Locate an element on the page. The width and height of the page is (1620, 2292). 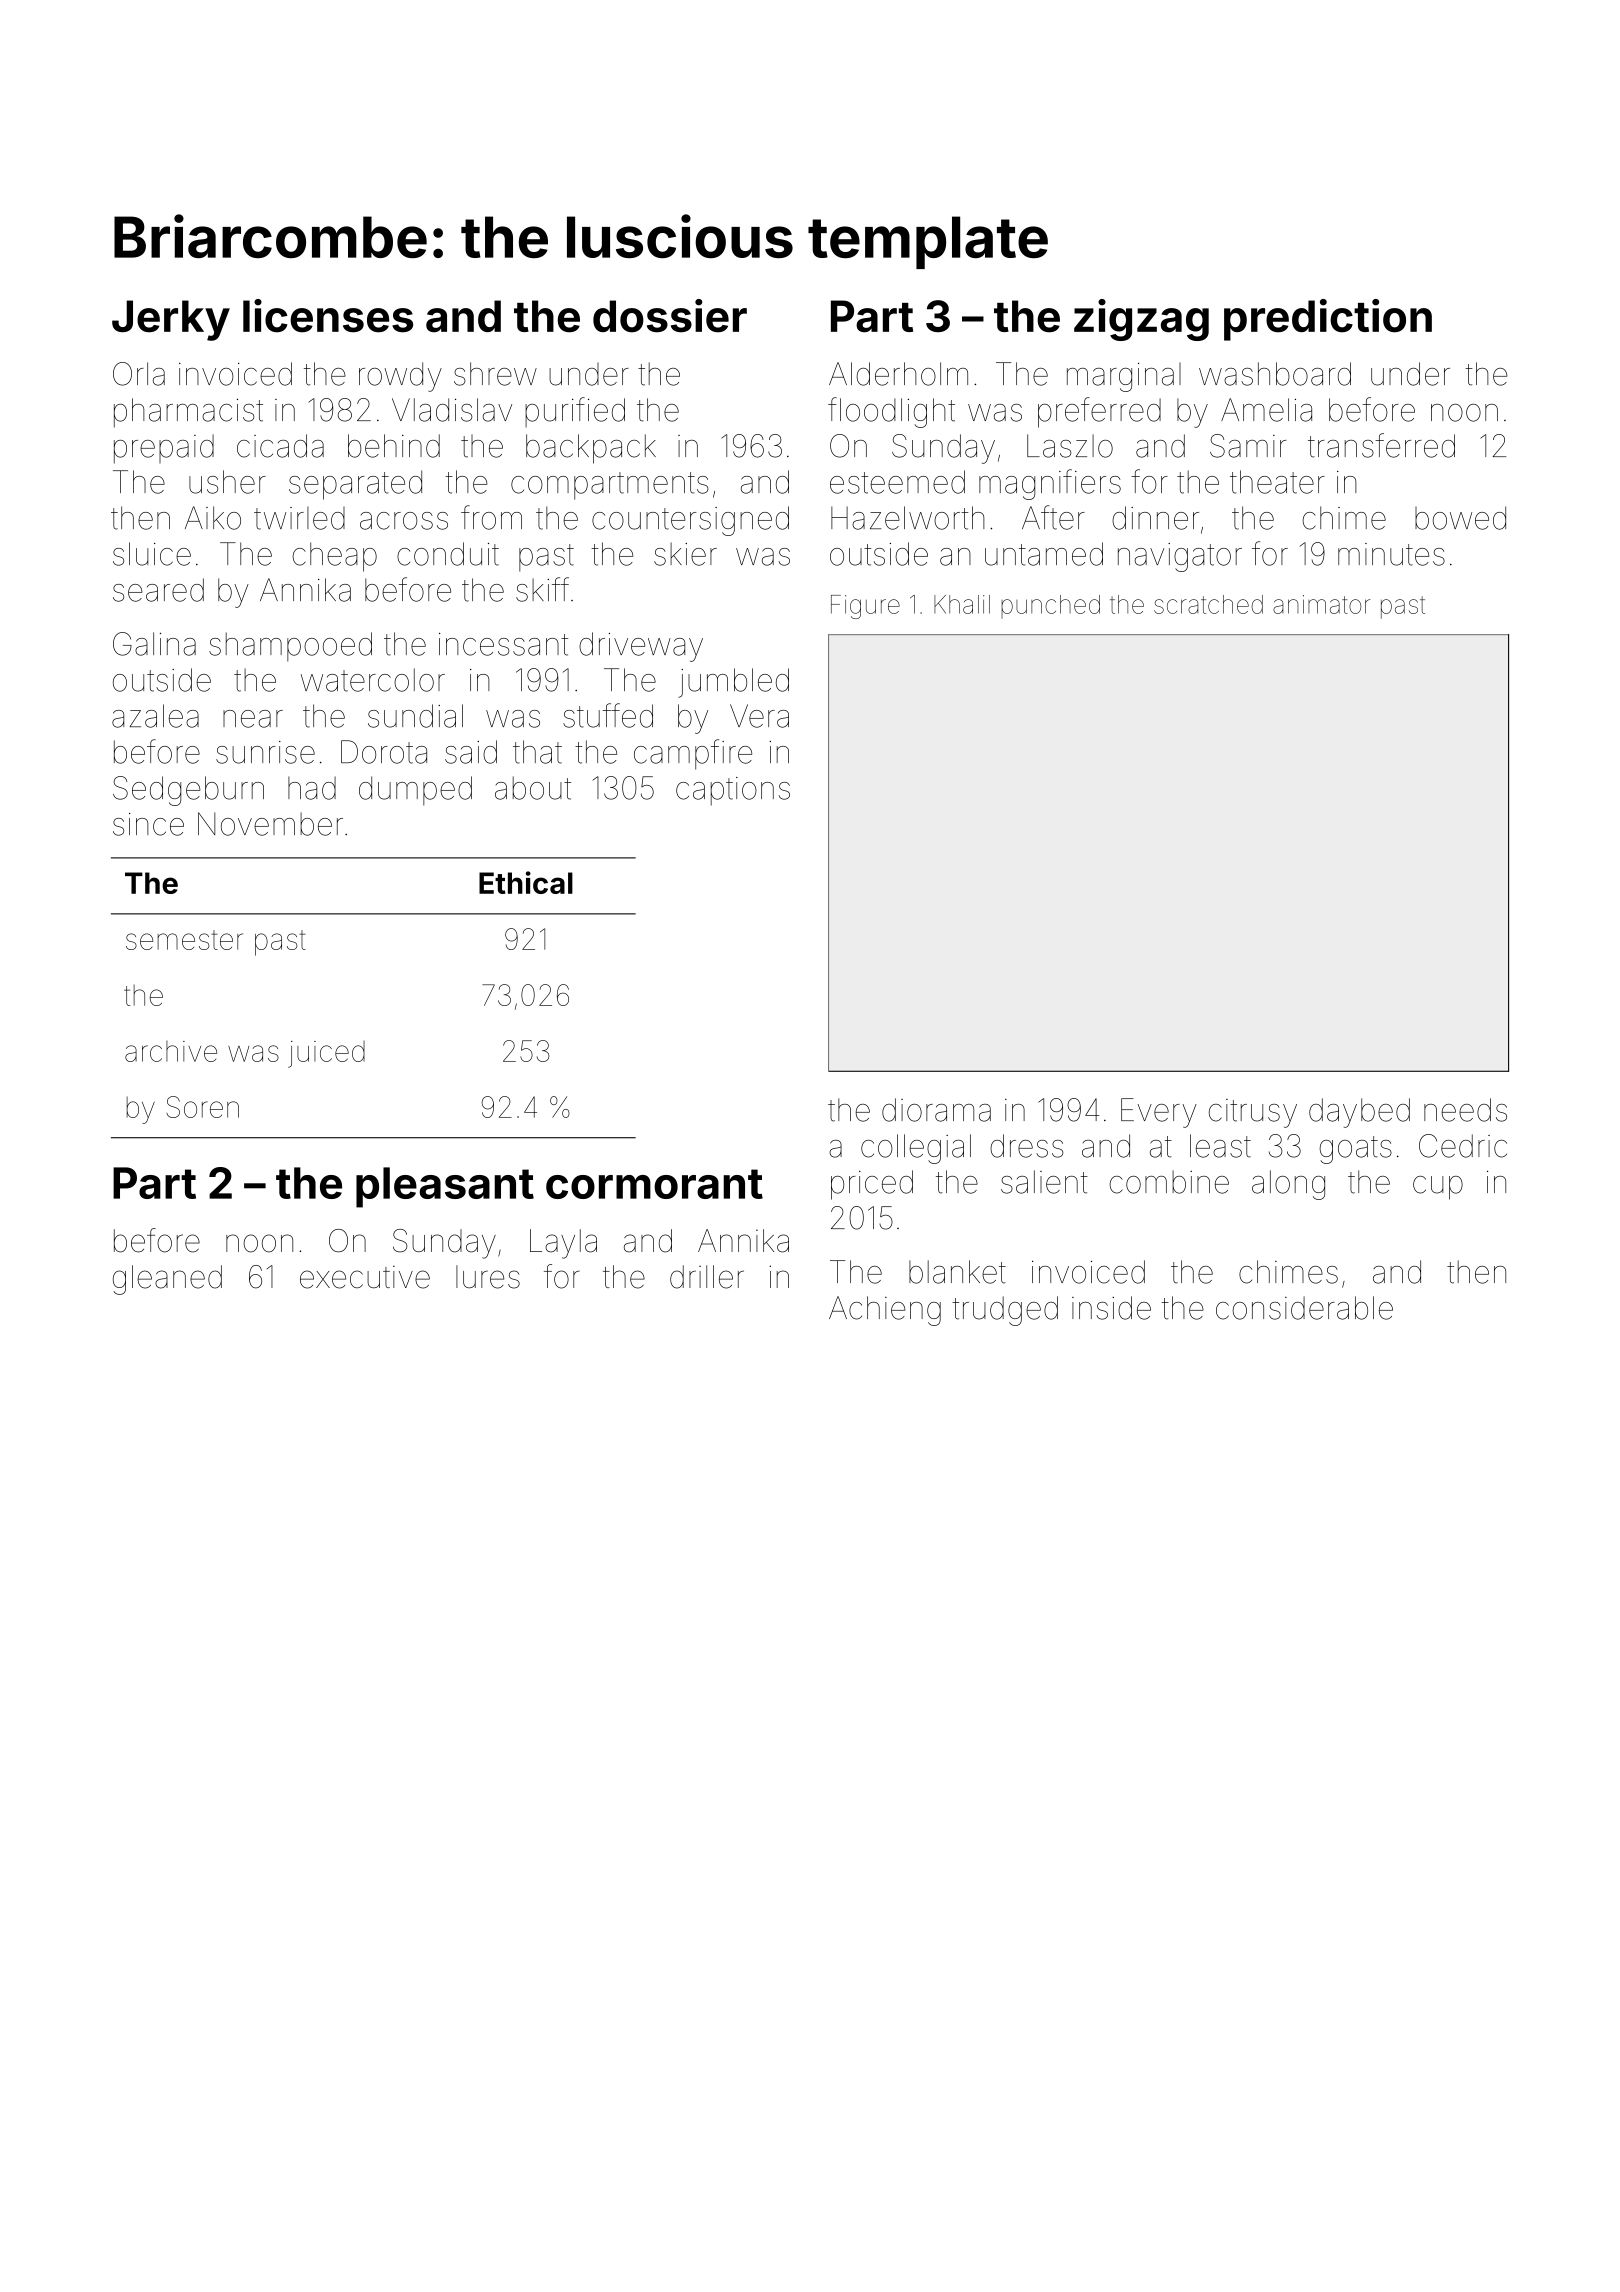
juiced is located at coordinates (326, 1054).
